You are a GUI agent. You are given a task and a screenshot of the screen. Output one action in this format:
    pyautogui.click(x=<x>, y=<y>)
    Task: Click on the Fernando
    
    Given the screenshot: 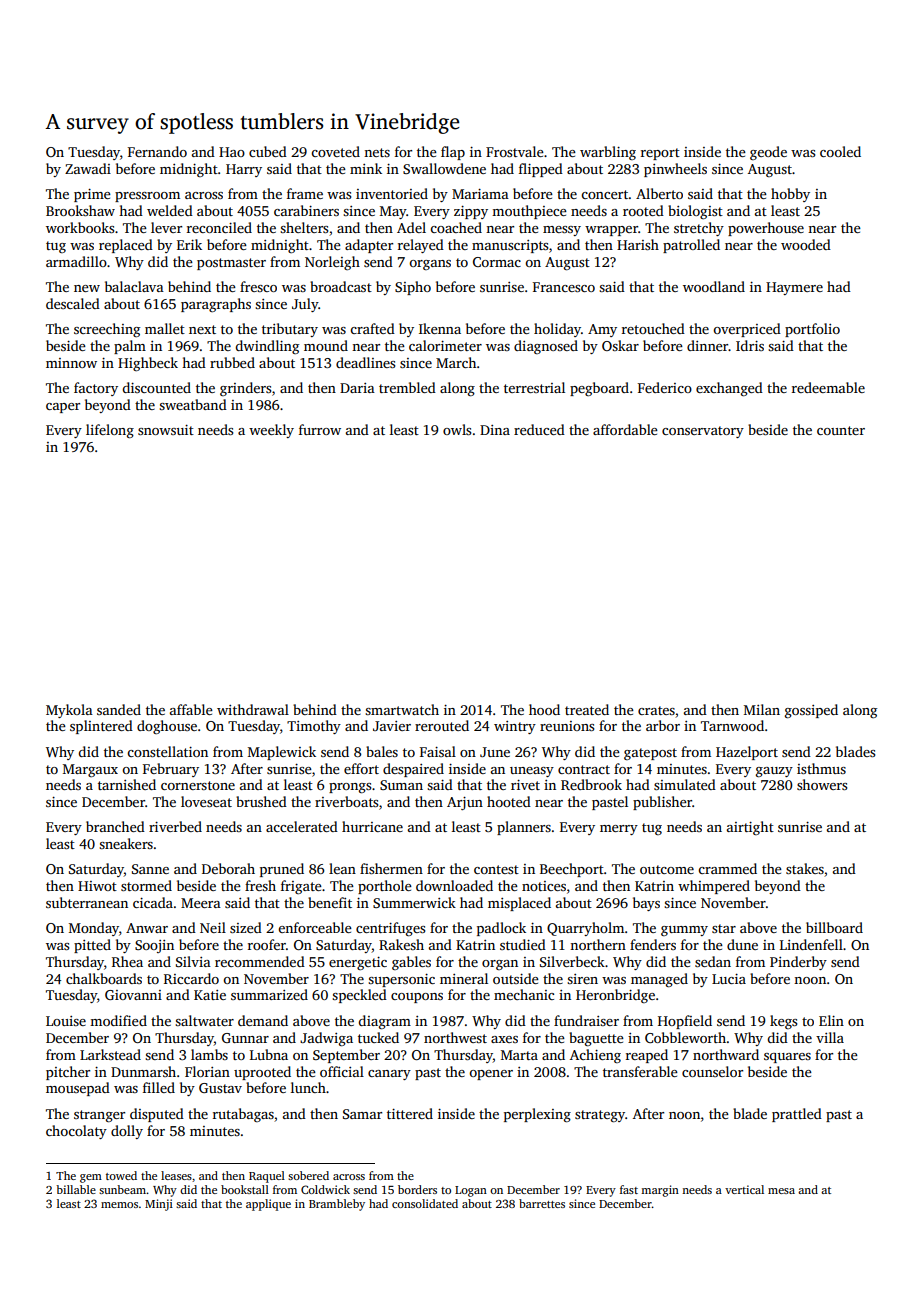 What is the action you would take?
    pyautogui.click(x=157, y=151)
